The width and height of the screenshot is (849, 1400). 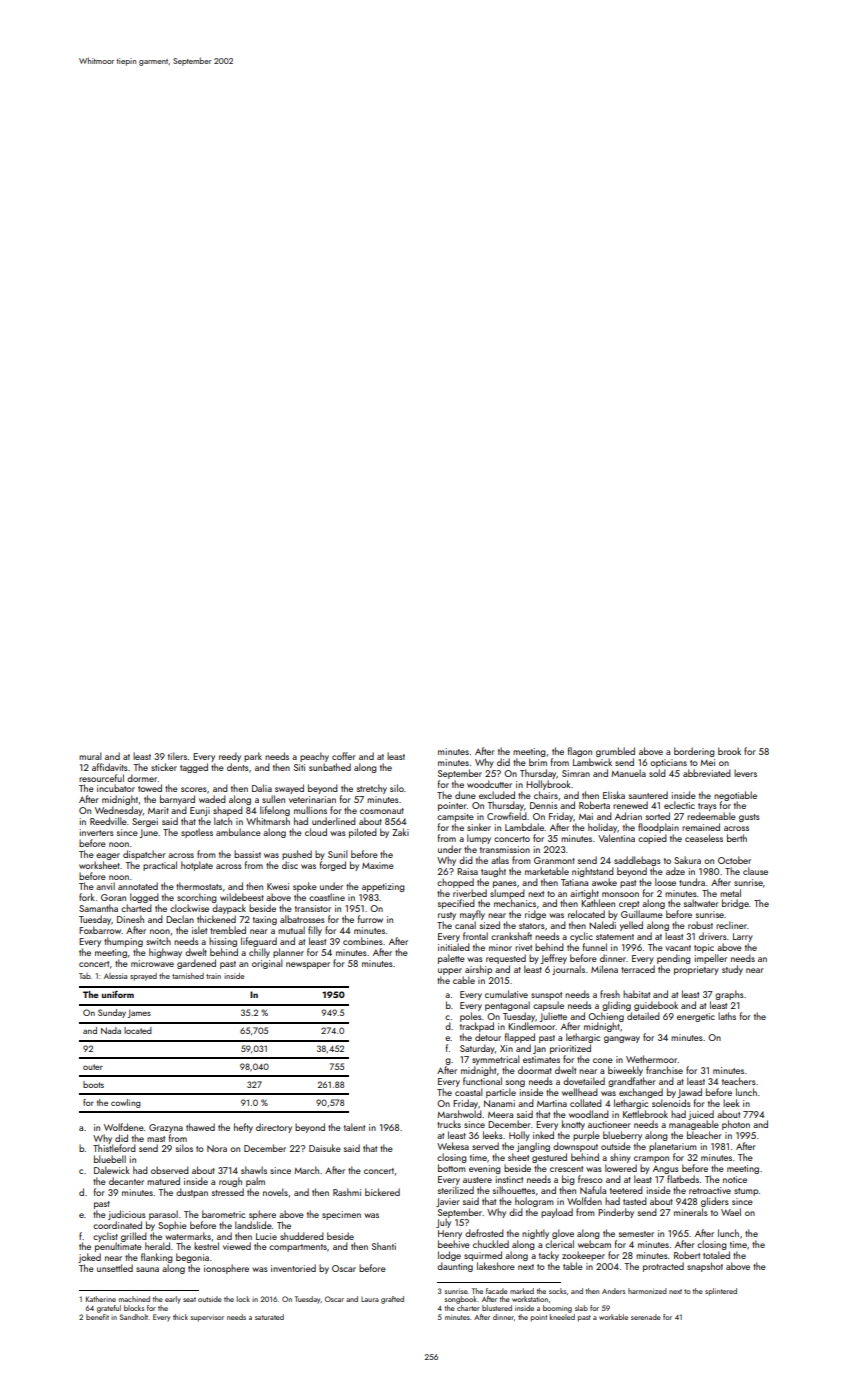 What do you see at coordinates (90, 756) in the screenshot?
I see `mural` at bounding box center [90, 756].
